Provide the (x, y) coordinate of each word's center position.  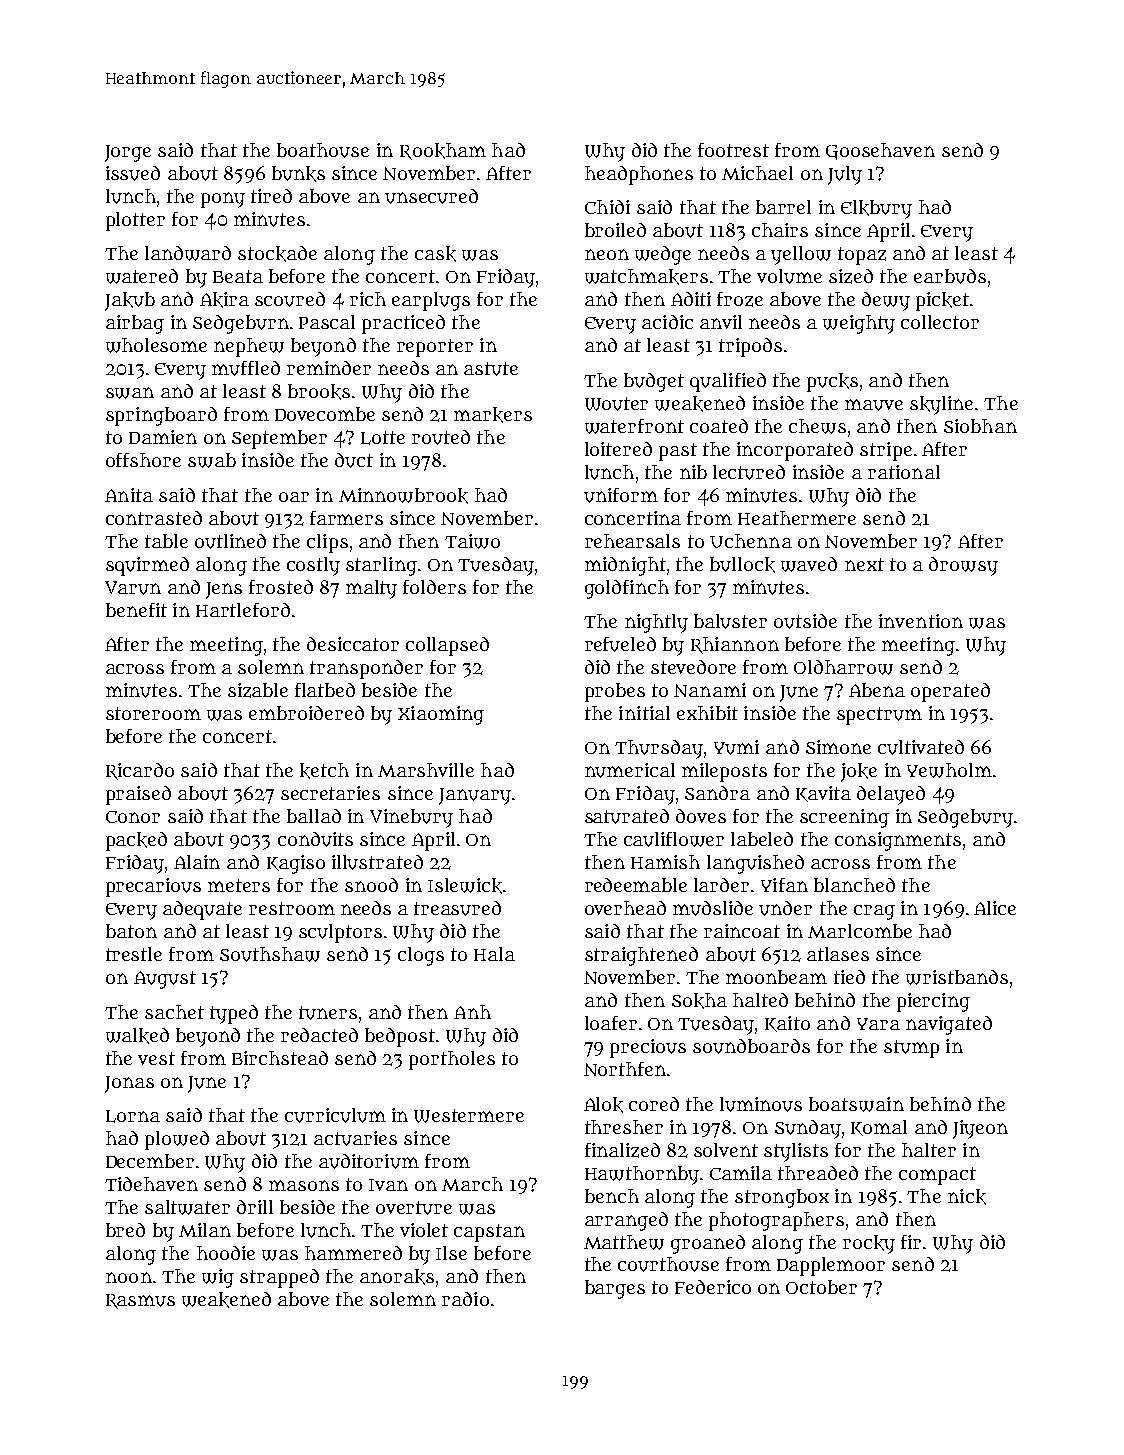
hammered (353, 1253)
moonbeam (776, 977)
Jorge (128, 153)
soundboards (751, 1046)
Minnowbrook (403, 496)
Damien (163, 437)
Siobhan (980, 426)
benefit (136, 610)
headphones (639, 175)
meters (239, 885)
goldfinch (627, 589)
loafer (611, 1023)
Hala (494, 954)
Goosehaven (880, 151)
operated (950, 692)
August (165, 980)
